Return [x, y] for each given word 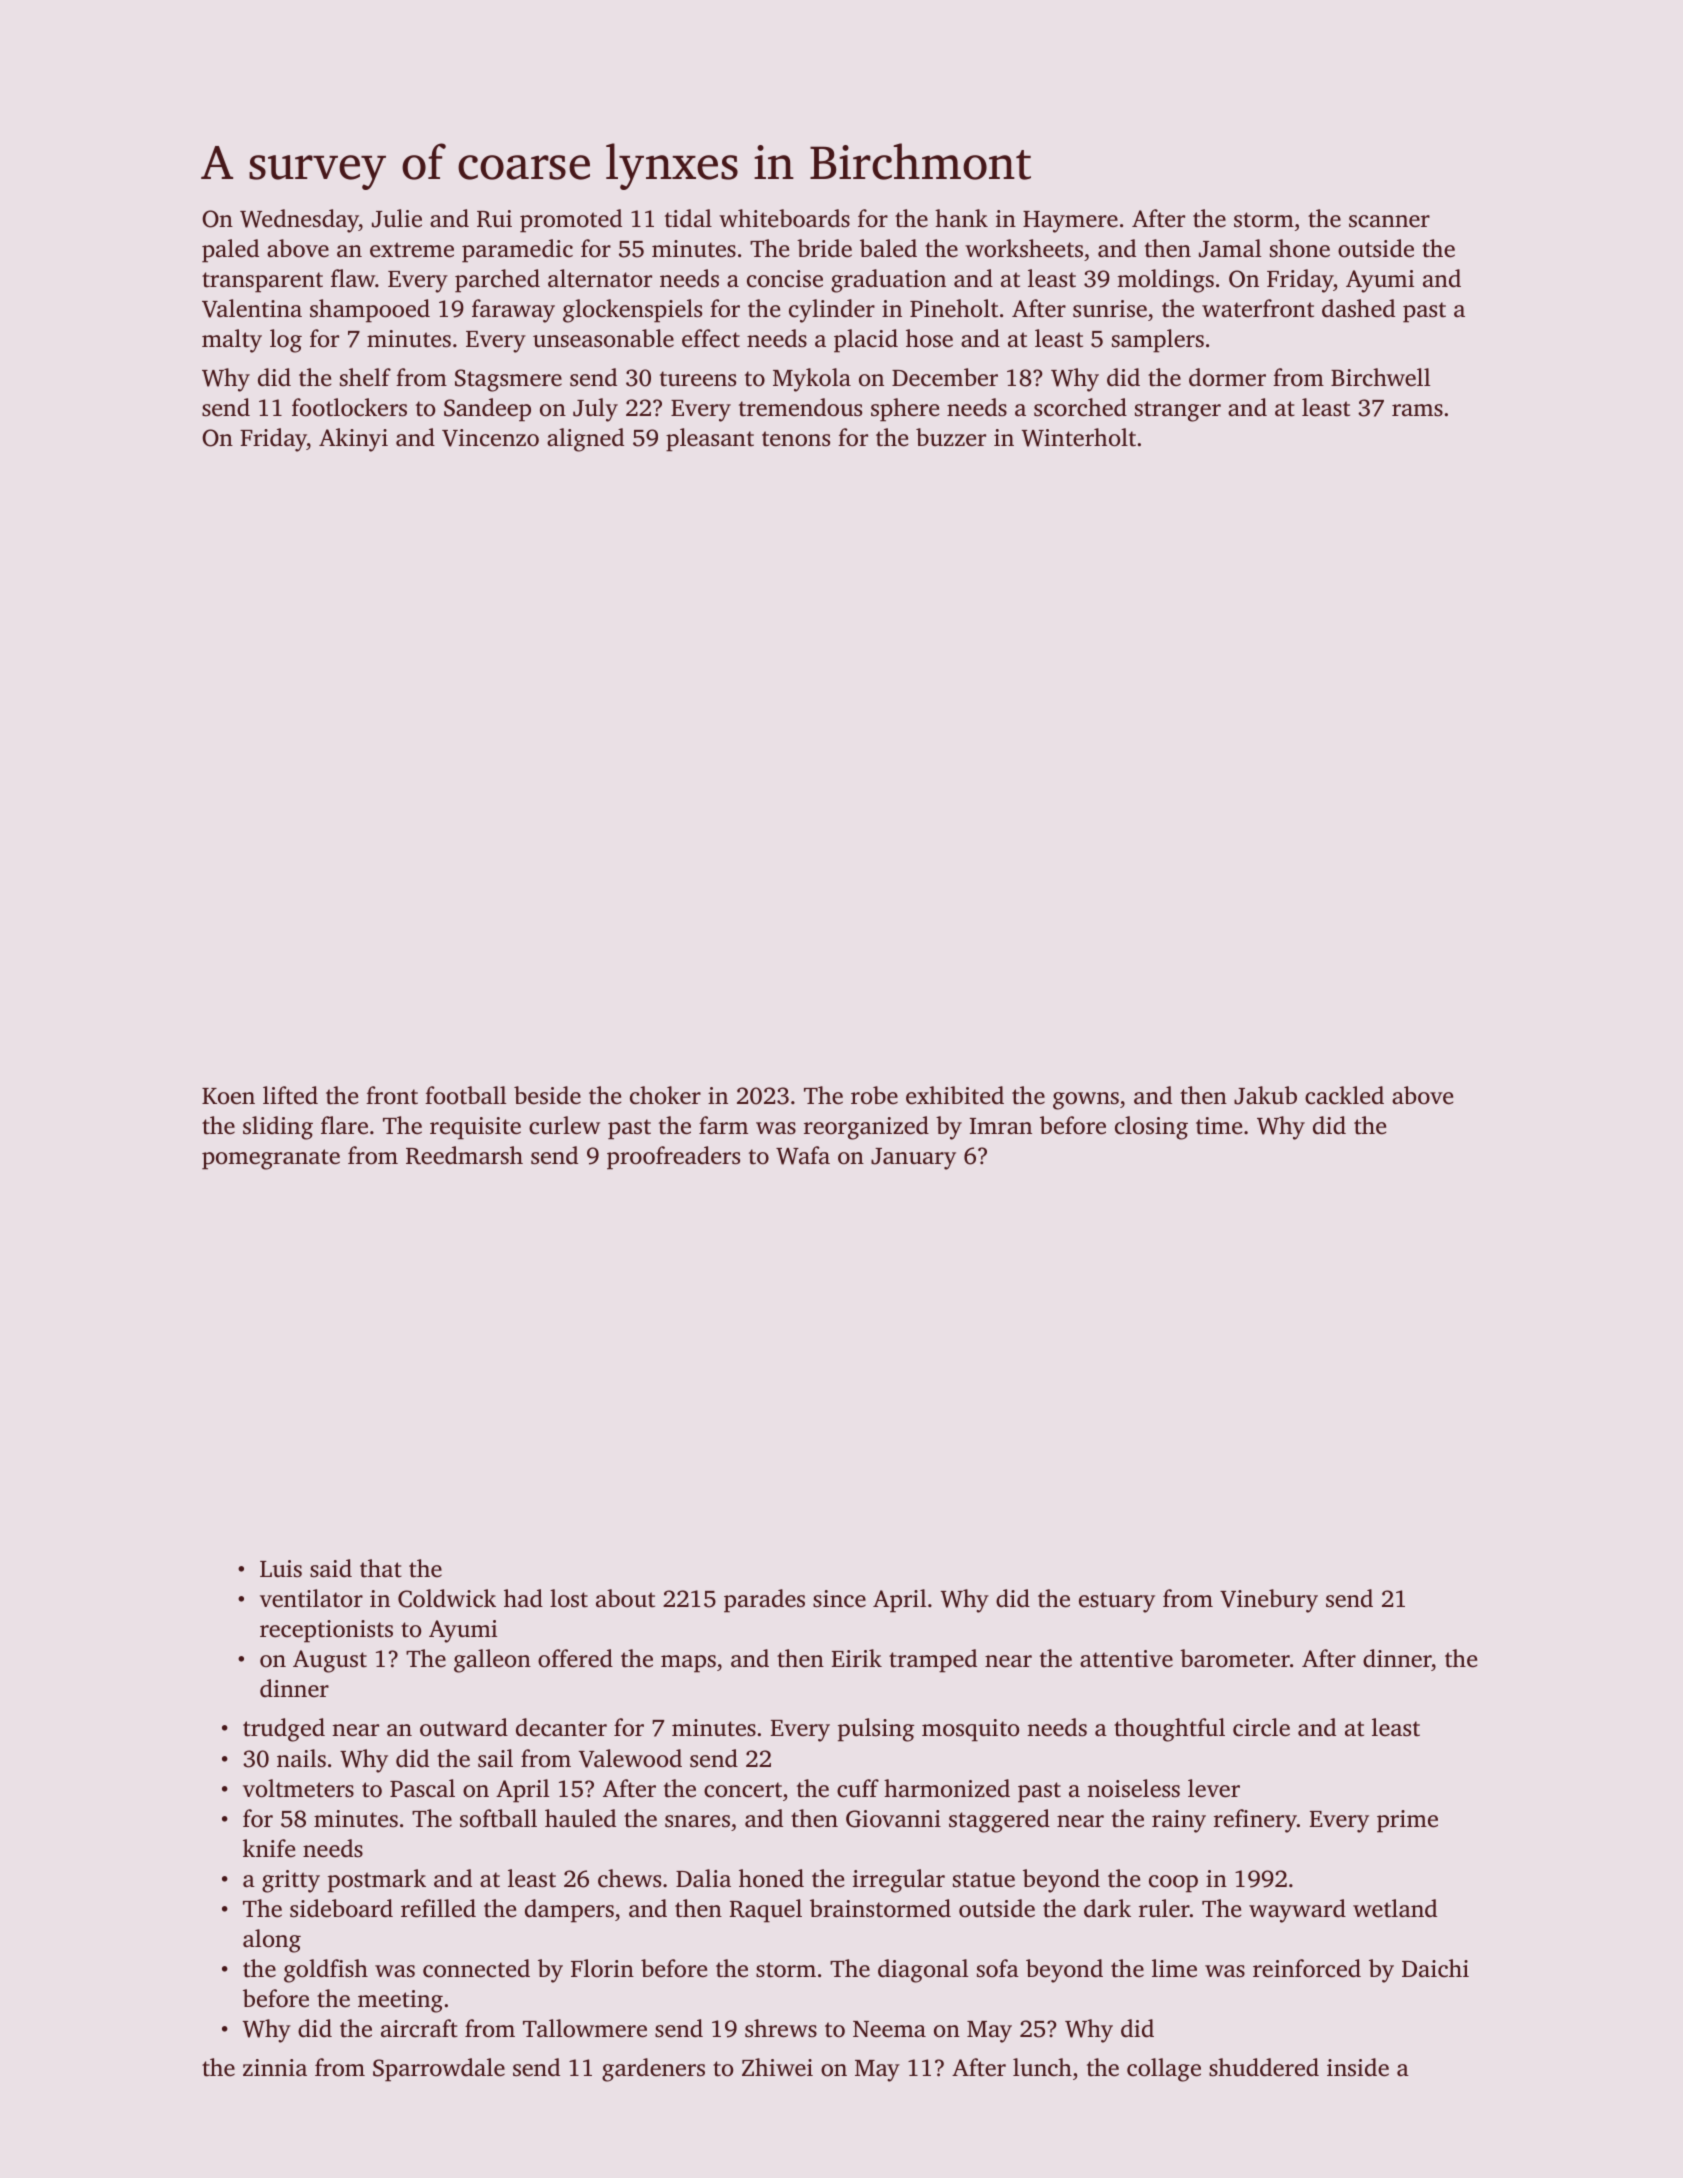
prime [1407, 1821]
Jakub [1265, 1095]
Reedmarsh [464, 1155]
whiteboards [784, 218]
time [1219, 1126]
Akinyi [353, 440]
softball [498, 1818]
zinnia [275, 2068]
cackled [1344, 1095]
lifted [290, 1095]
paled [230, 251]
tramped [933, 1661]
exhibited [955, 1095]
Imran [1001, 1126]
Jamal [1230, 248]
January [913, 1159]
